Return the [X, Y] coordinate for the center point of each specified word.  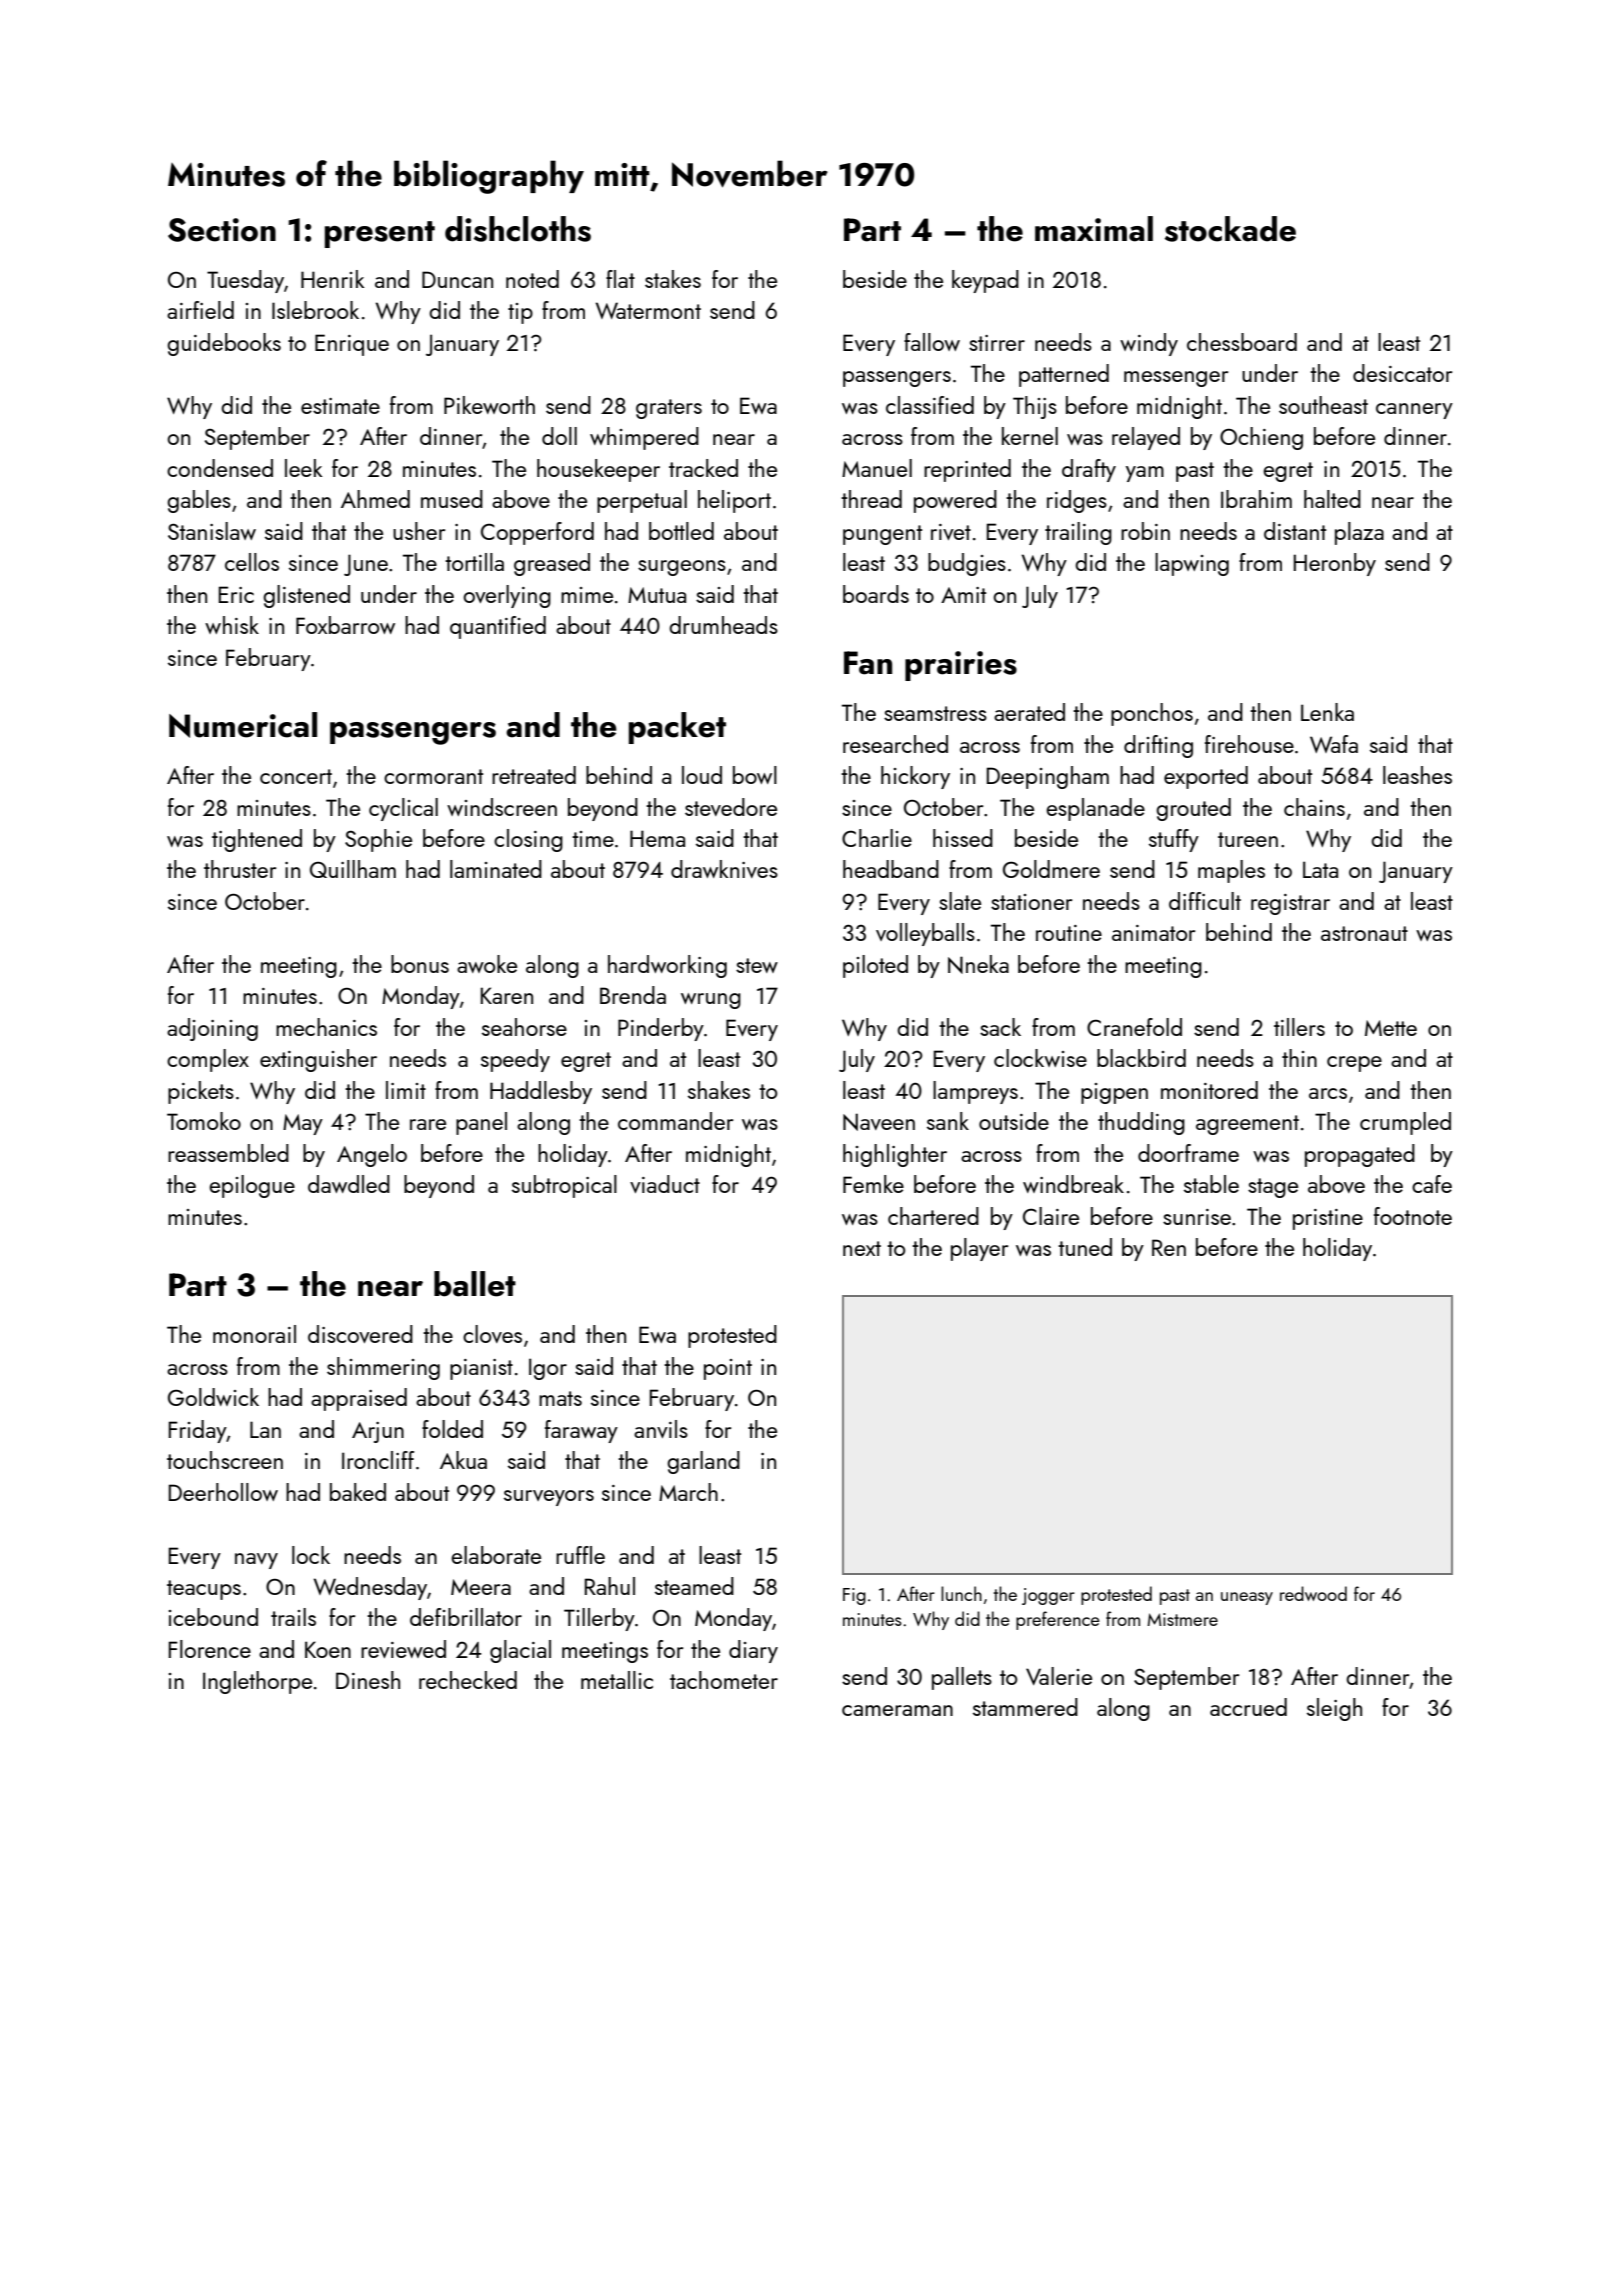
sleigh [1334, 1709]
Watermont [648, 310]
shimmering [383, 1368]
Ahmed [375, 499]
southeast [1323, 405]
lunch [961, 1593]
